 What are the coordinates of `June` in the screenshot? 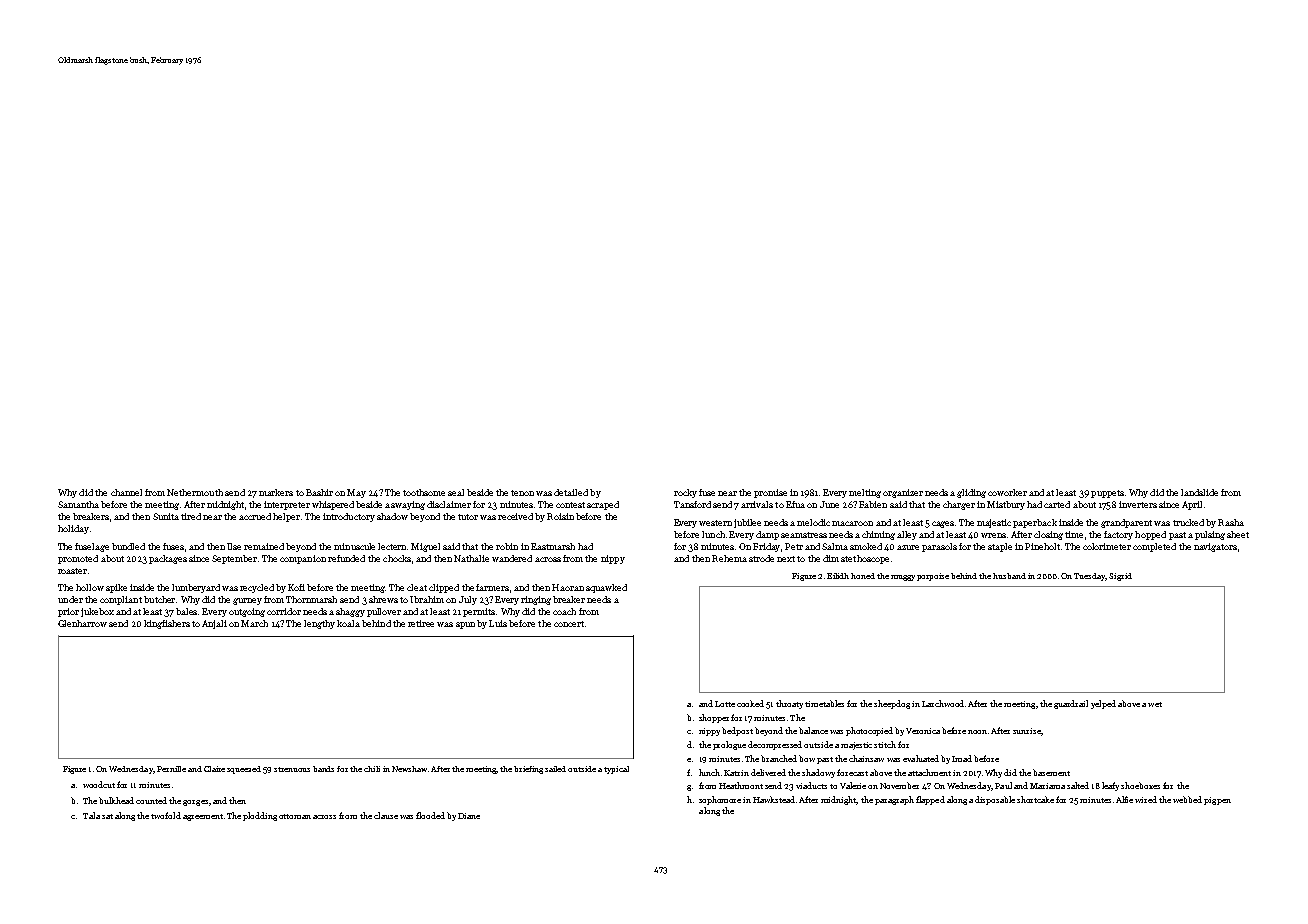 It's located at (829, 504).
